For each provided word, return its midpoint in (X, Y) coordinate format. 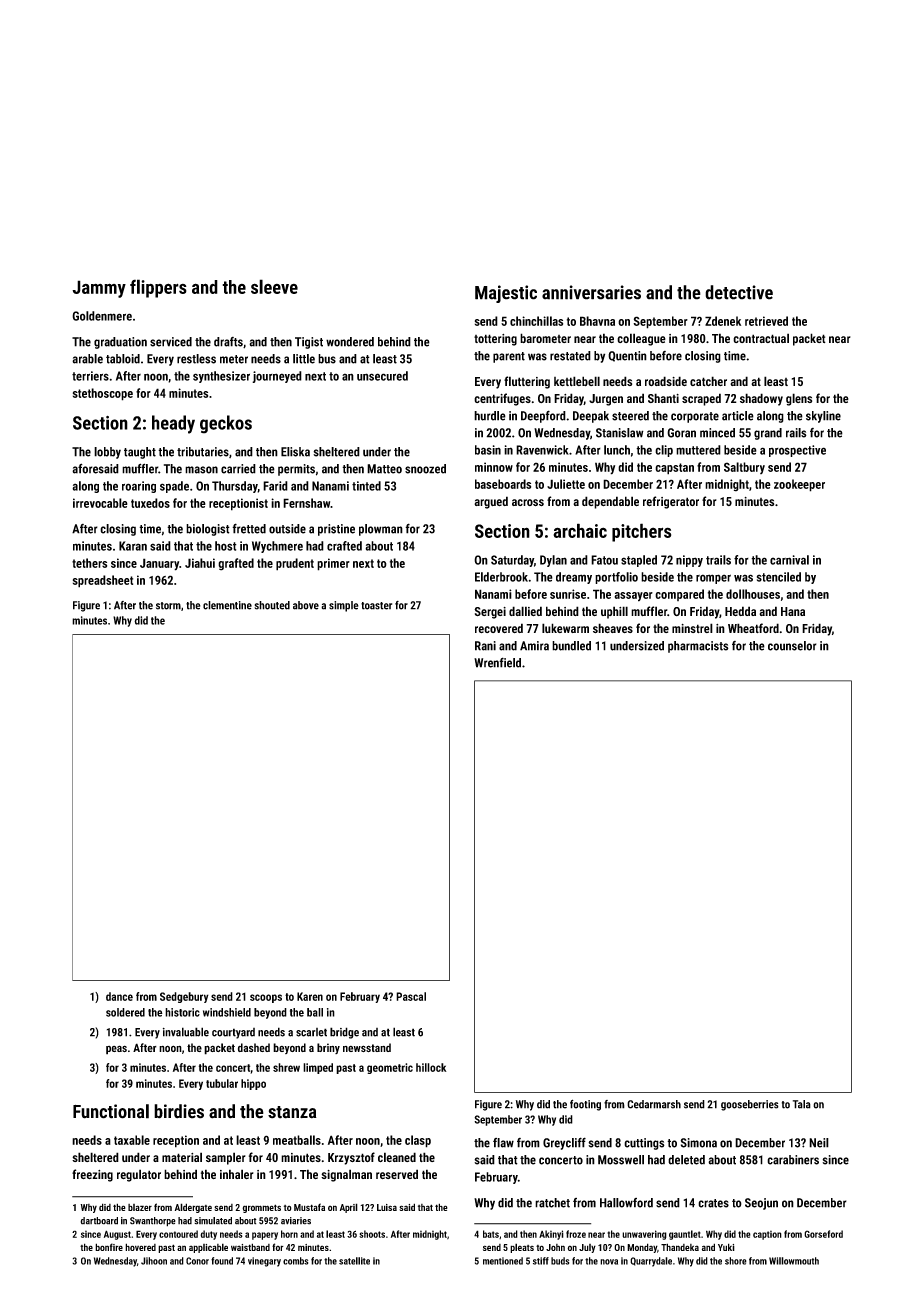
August (117, 1235)
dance (119, 996)
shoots (372, 1234)
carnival (789, 560)
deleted (686, 1160)
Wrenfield (497, 662)
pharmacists (698, 647)
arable (87, 359)
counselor (792, 646)
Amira (534, 646)
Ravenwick (542, 450)
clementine (227, 605)
